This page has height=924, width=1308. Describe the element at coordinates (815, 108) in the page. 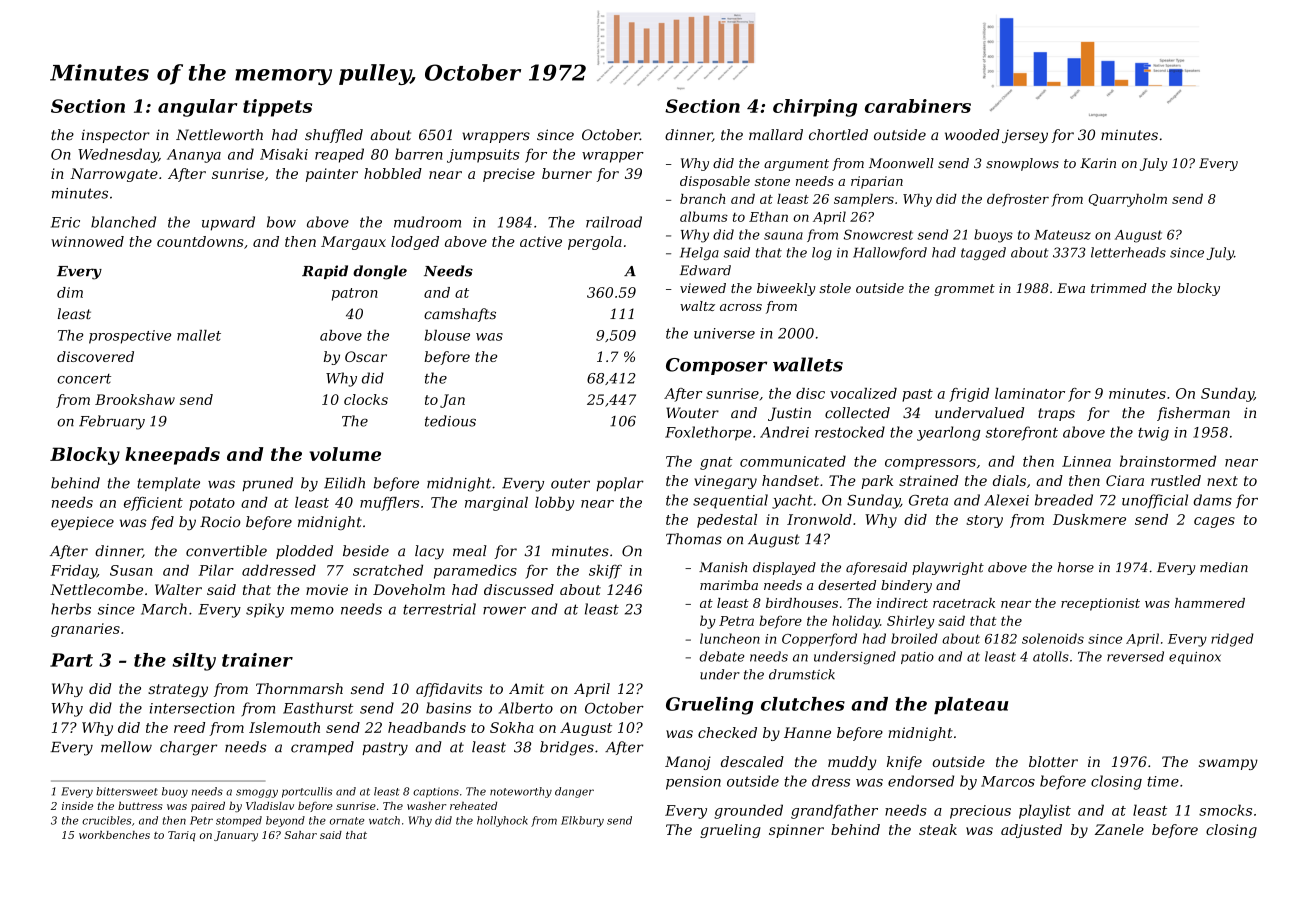

I see `chirping` at that location.
